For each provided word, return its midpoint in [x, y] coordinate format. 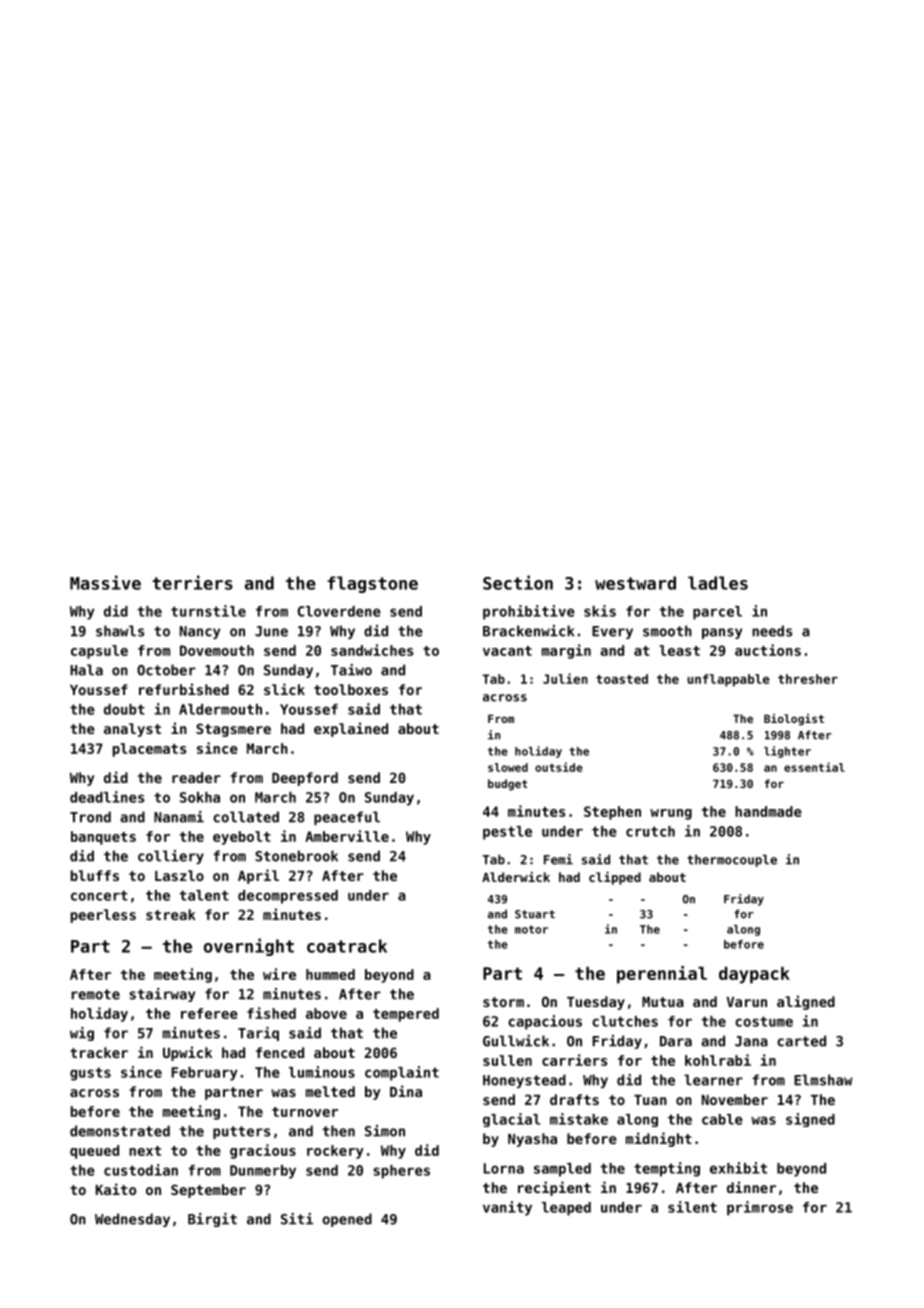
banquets [103, 838]
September [208, 1191]
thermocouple [732, 860]
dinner [751, 1187]
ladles [718, 583]
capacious [545, 1022]
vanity [507, 1208]
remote [95, 994]
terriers [192, 582]
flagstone [372, 584]
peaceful [347, 818]
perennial [662, 975]
